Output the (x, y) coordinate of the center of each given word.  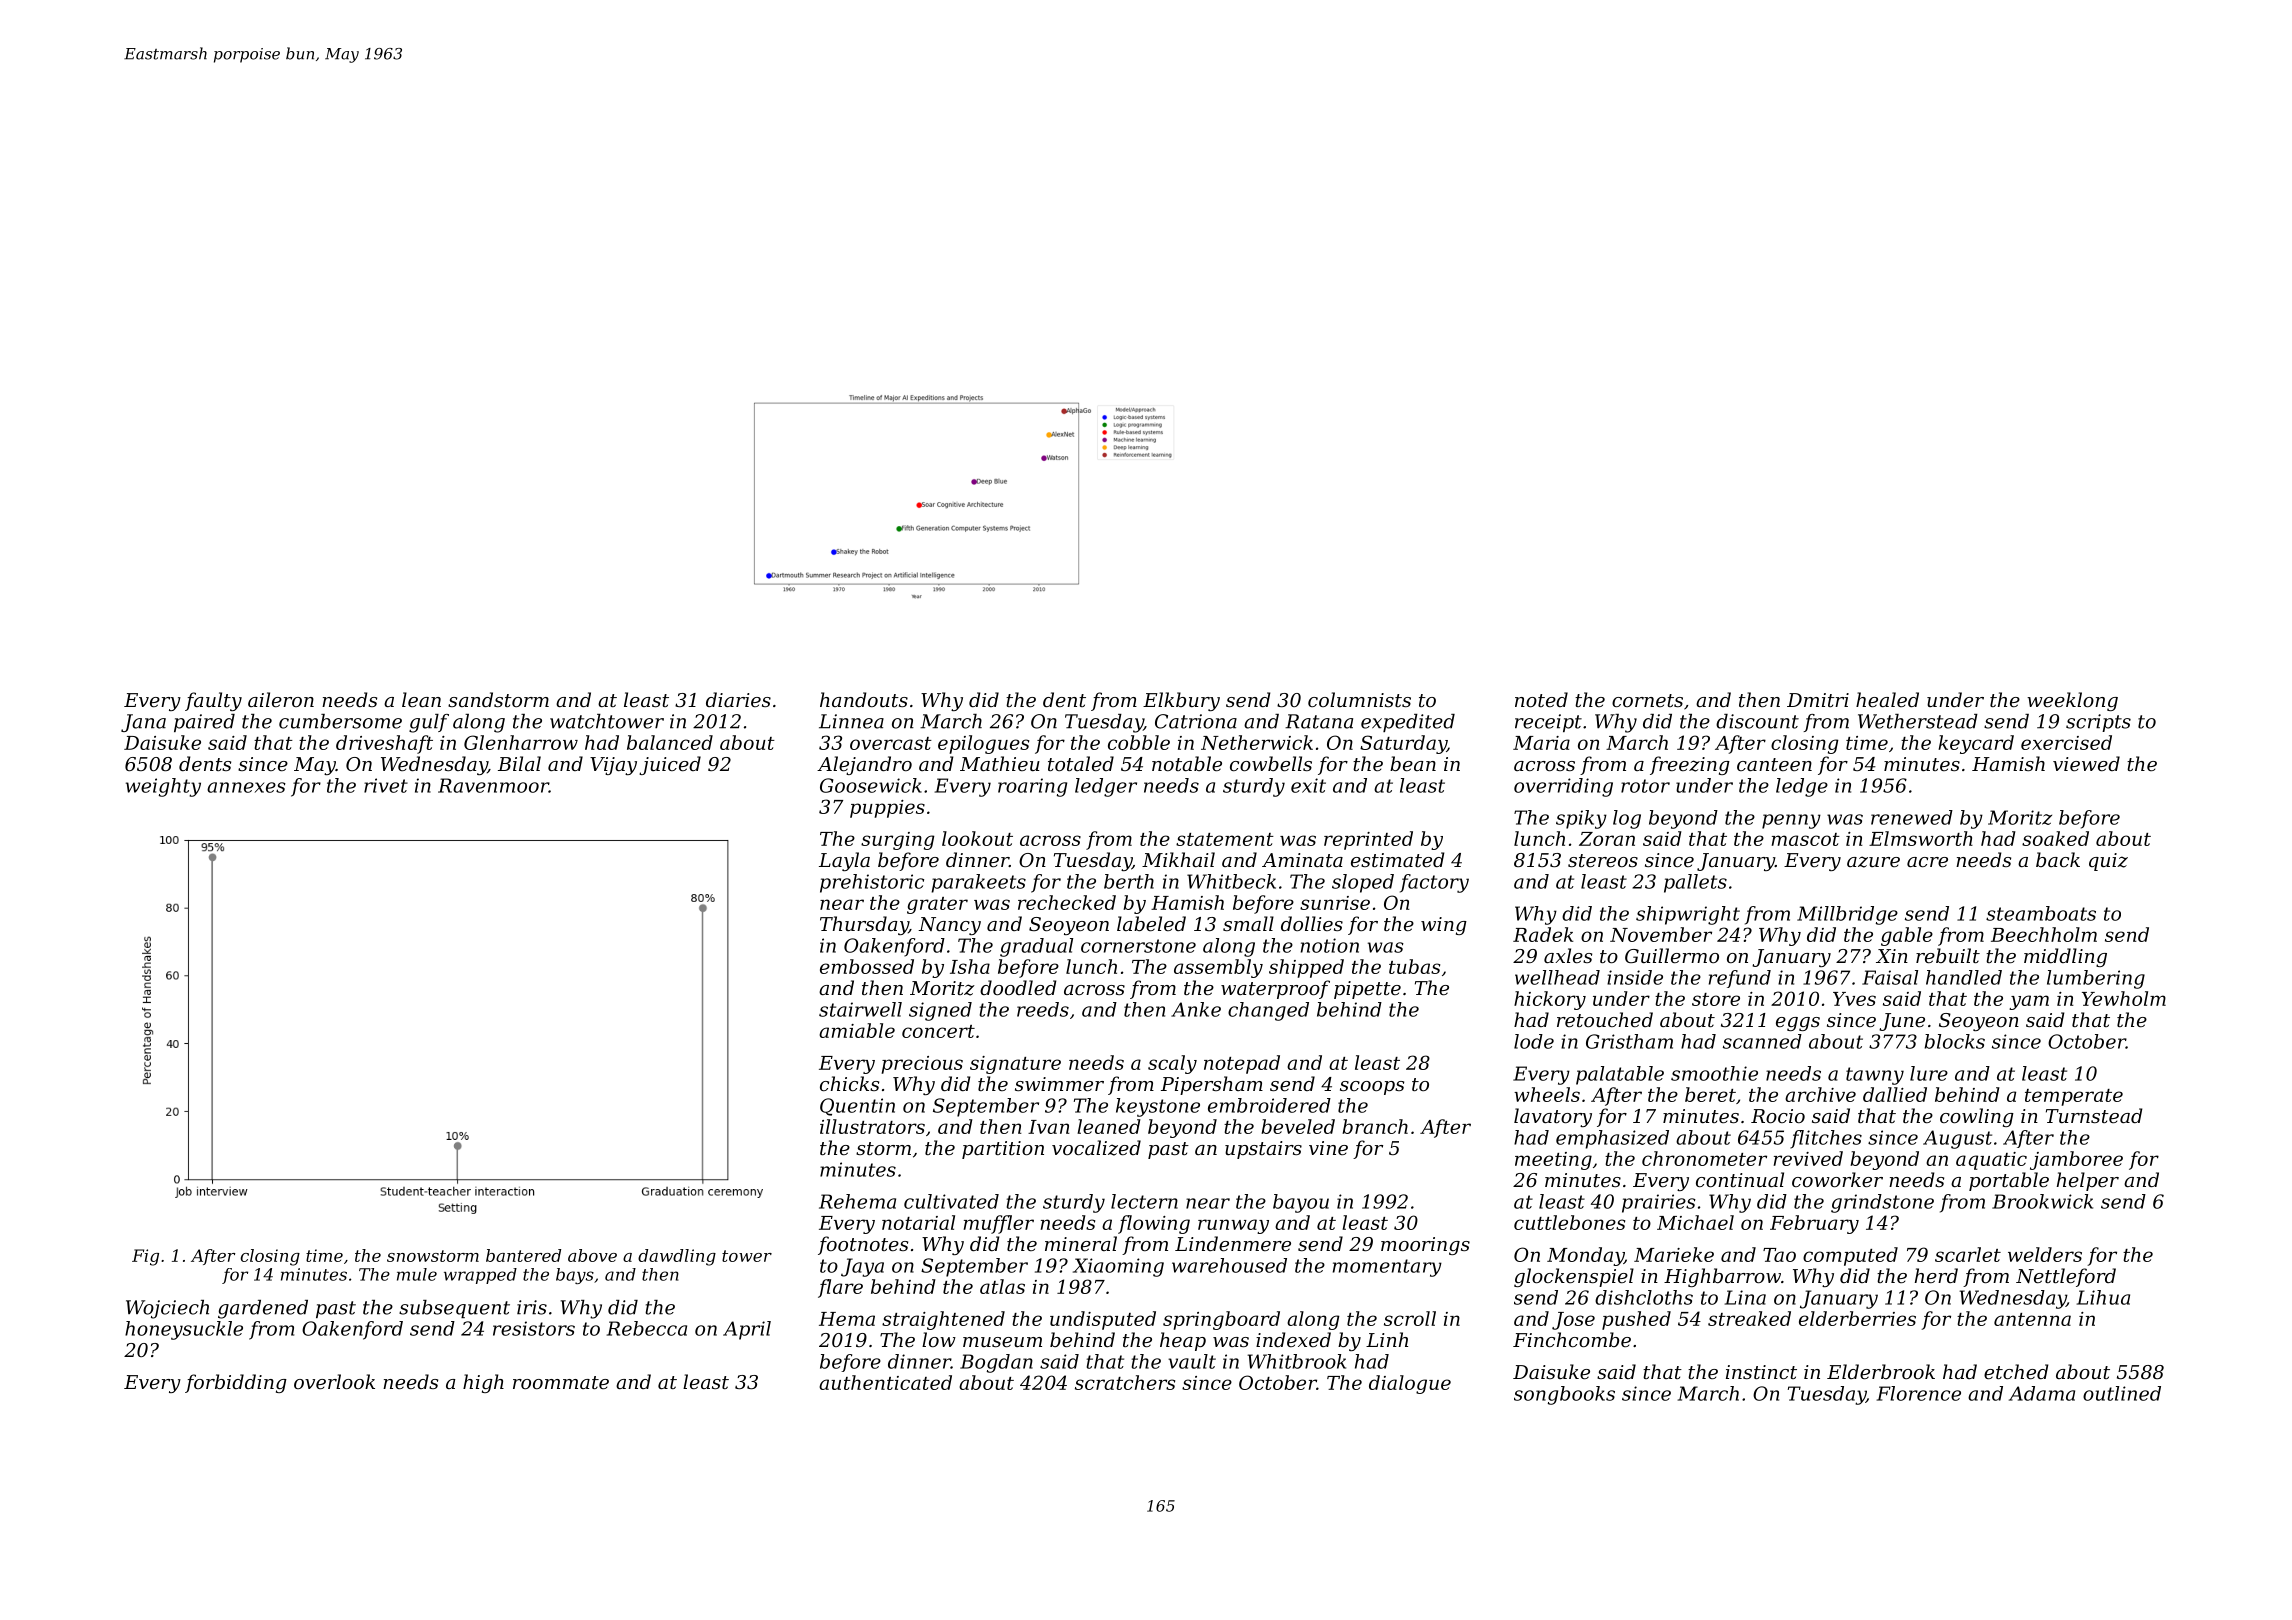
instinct (1761, 1372)
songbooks (1564, 1395)
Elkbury (1181, 701)
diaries (738, 699)
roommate (561, 1382)
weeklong (2072, 701)
